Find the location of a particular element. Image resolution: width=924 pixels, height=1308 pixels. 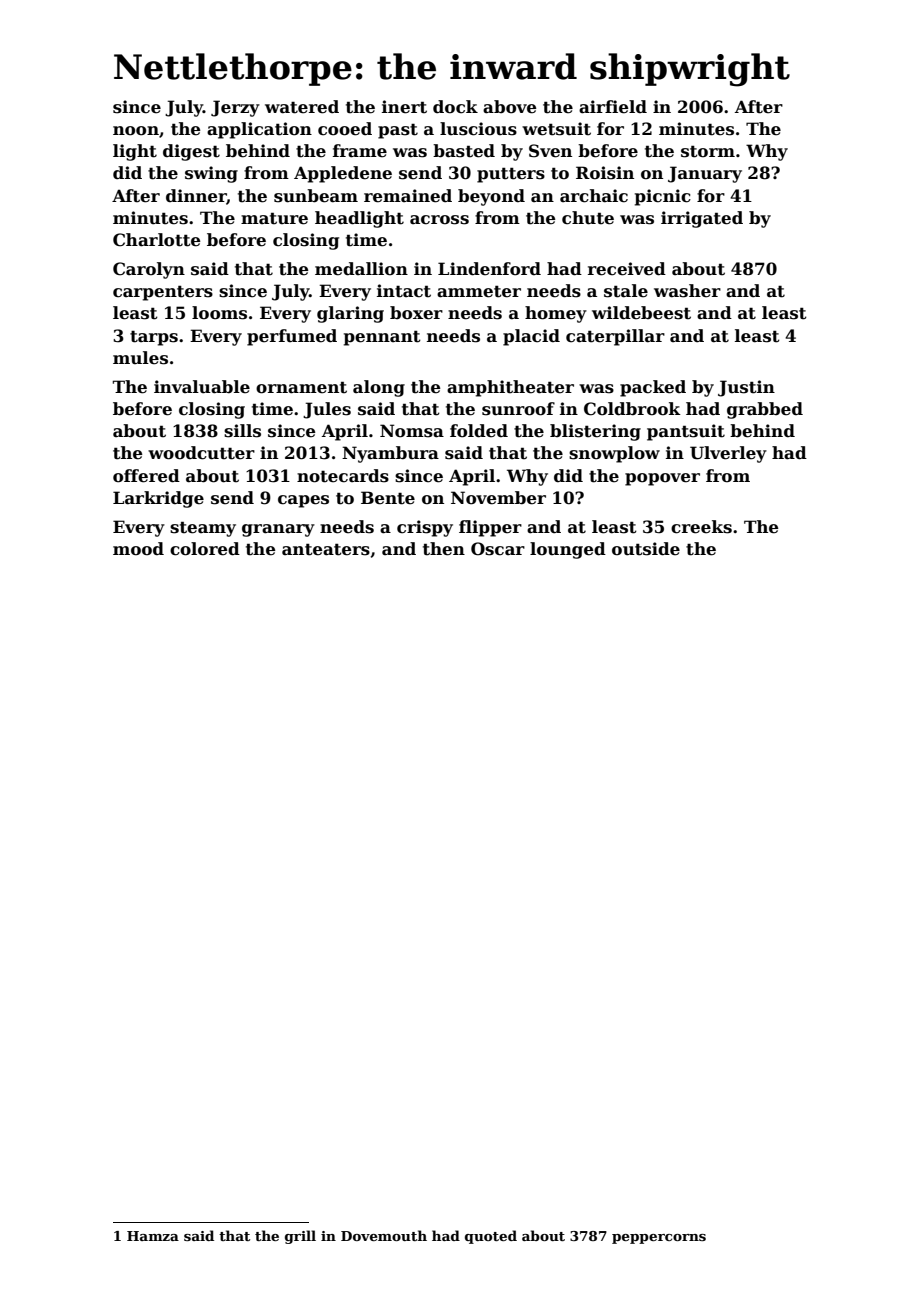

grill is located at coordinates (300, 1237).
